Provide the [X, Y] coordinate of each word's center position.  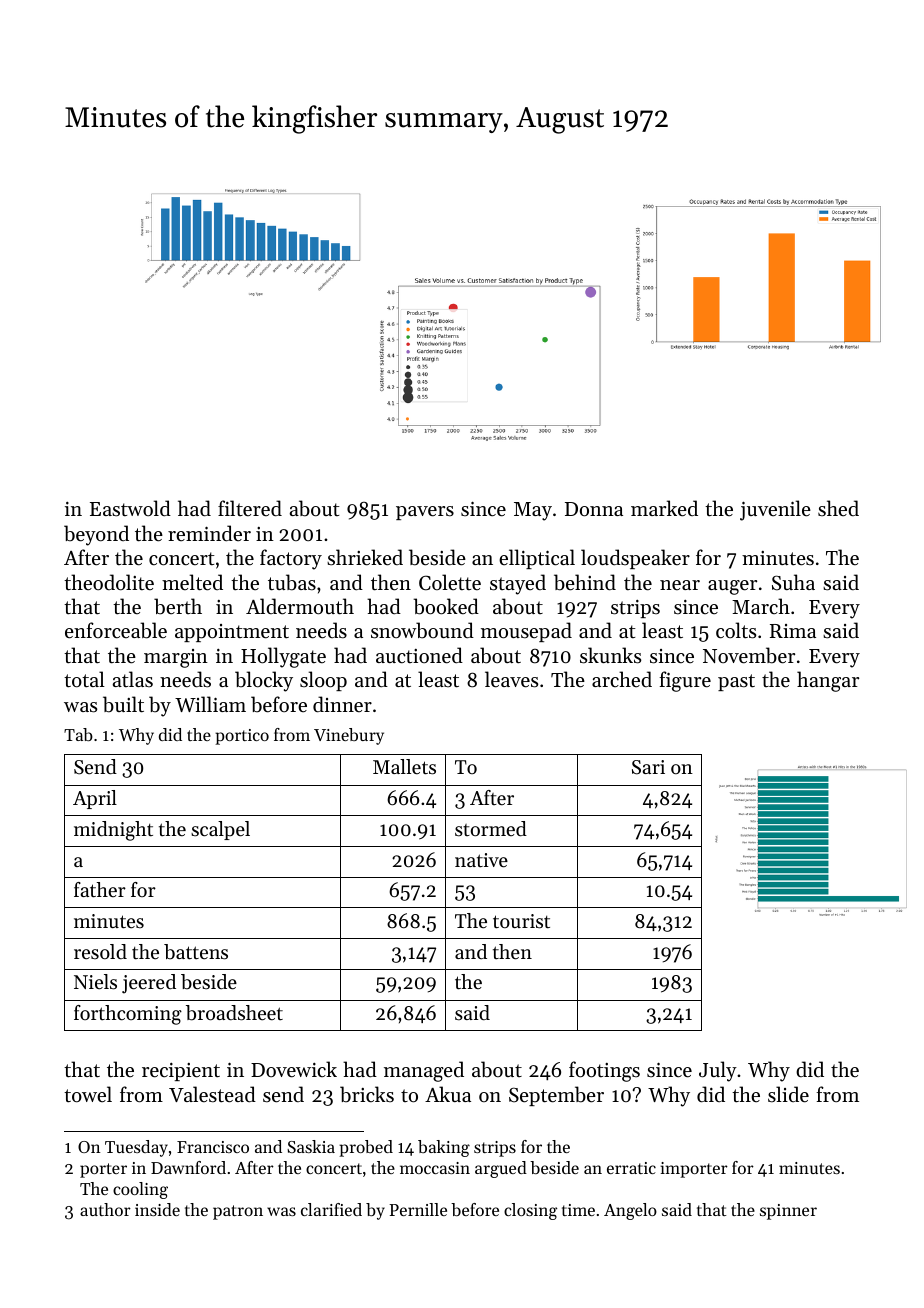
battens [196, 952]
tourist [521, 921]
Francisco [213, 1147]
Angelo [630, 1211]
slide [788, 1094]
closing [530, 1211]
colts [736, 630]
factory [291, 559]
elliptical [537, 559]
